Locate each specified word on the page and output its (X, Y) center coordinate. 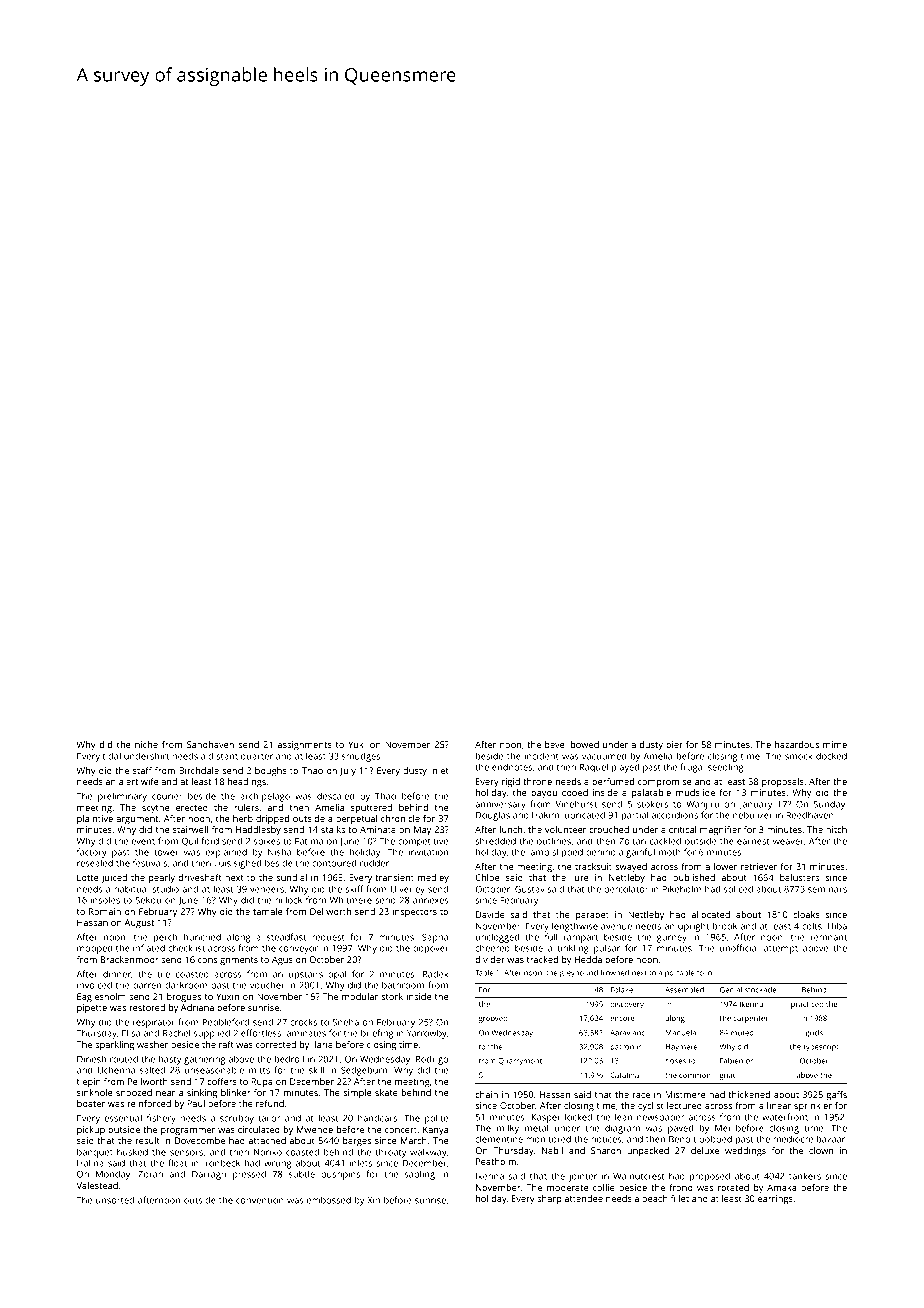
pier (674, 745)
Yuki (357, 744)
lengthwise (575, 927)
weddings (745, 1151)
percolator (626, 890)
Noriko (268, 1152)
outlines (554, 841)
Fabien (731, 1061)
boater (91, 1103)
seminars (827, 889)
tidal (112, 756)
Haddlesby (258, 830)
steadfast (286, 937)
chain (486, 1094)
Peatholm (496, 1161)
